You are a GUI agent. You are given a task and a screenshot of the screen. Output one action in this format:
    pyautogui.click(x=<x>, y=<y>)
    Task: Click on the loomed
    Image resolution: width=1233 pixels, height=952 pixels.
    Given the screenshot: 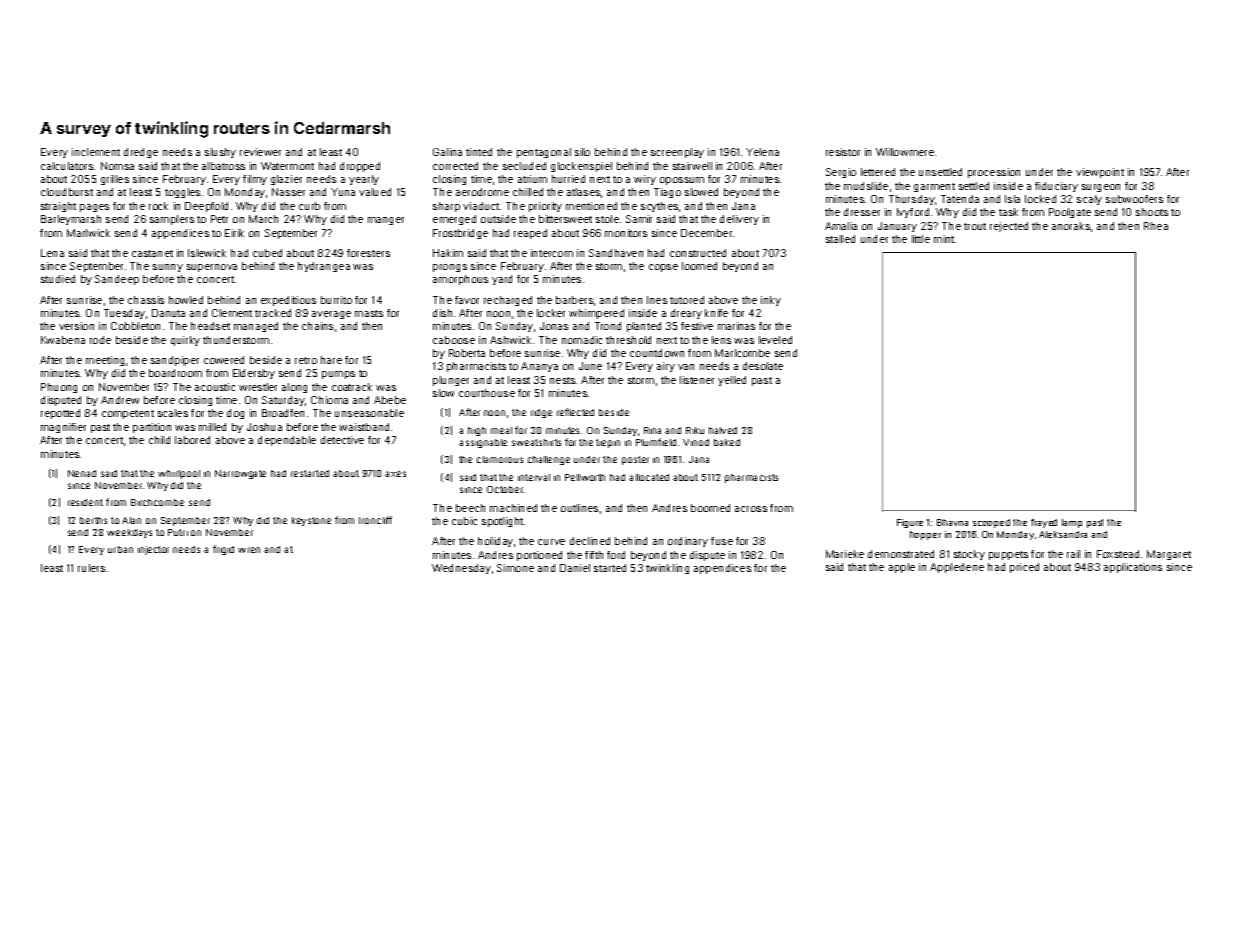 What is the action you would take?
    pyautogui.click(x=699, y=266)
